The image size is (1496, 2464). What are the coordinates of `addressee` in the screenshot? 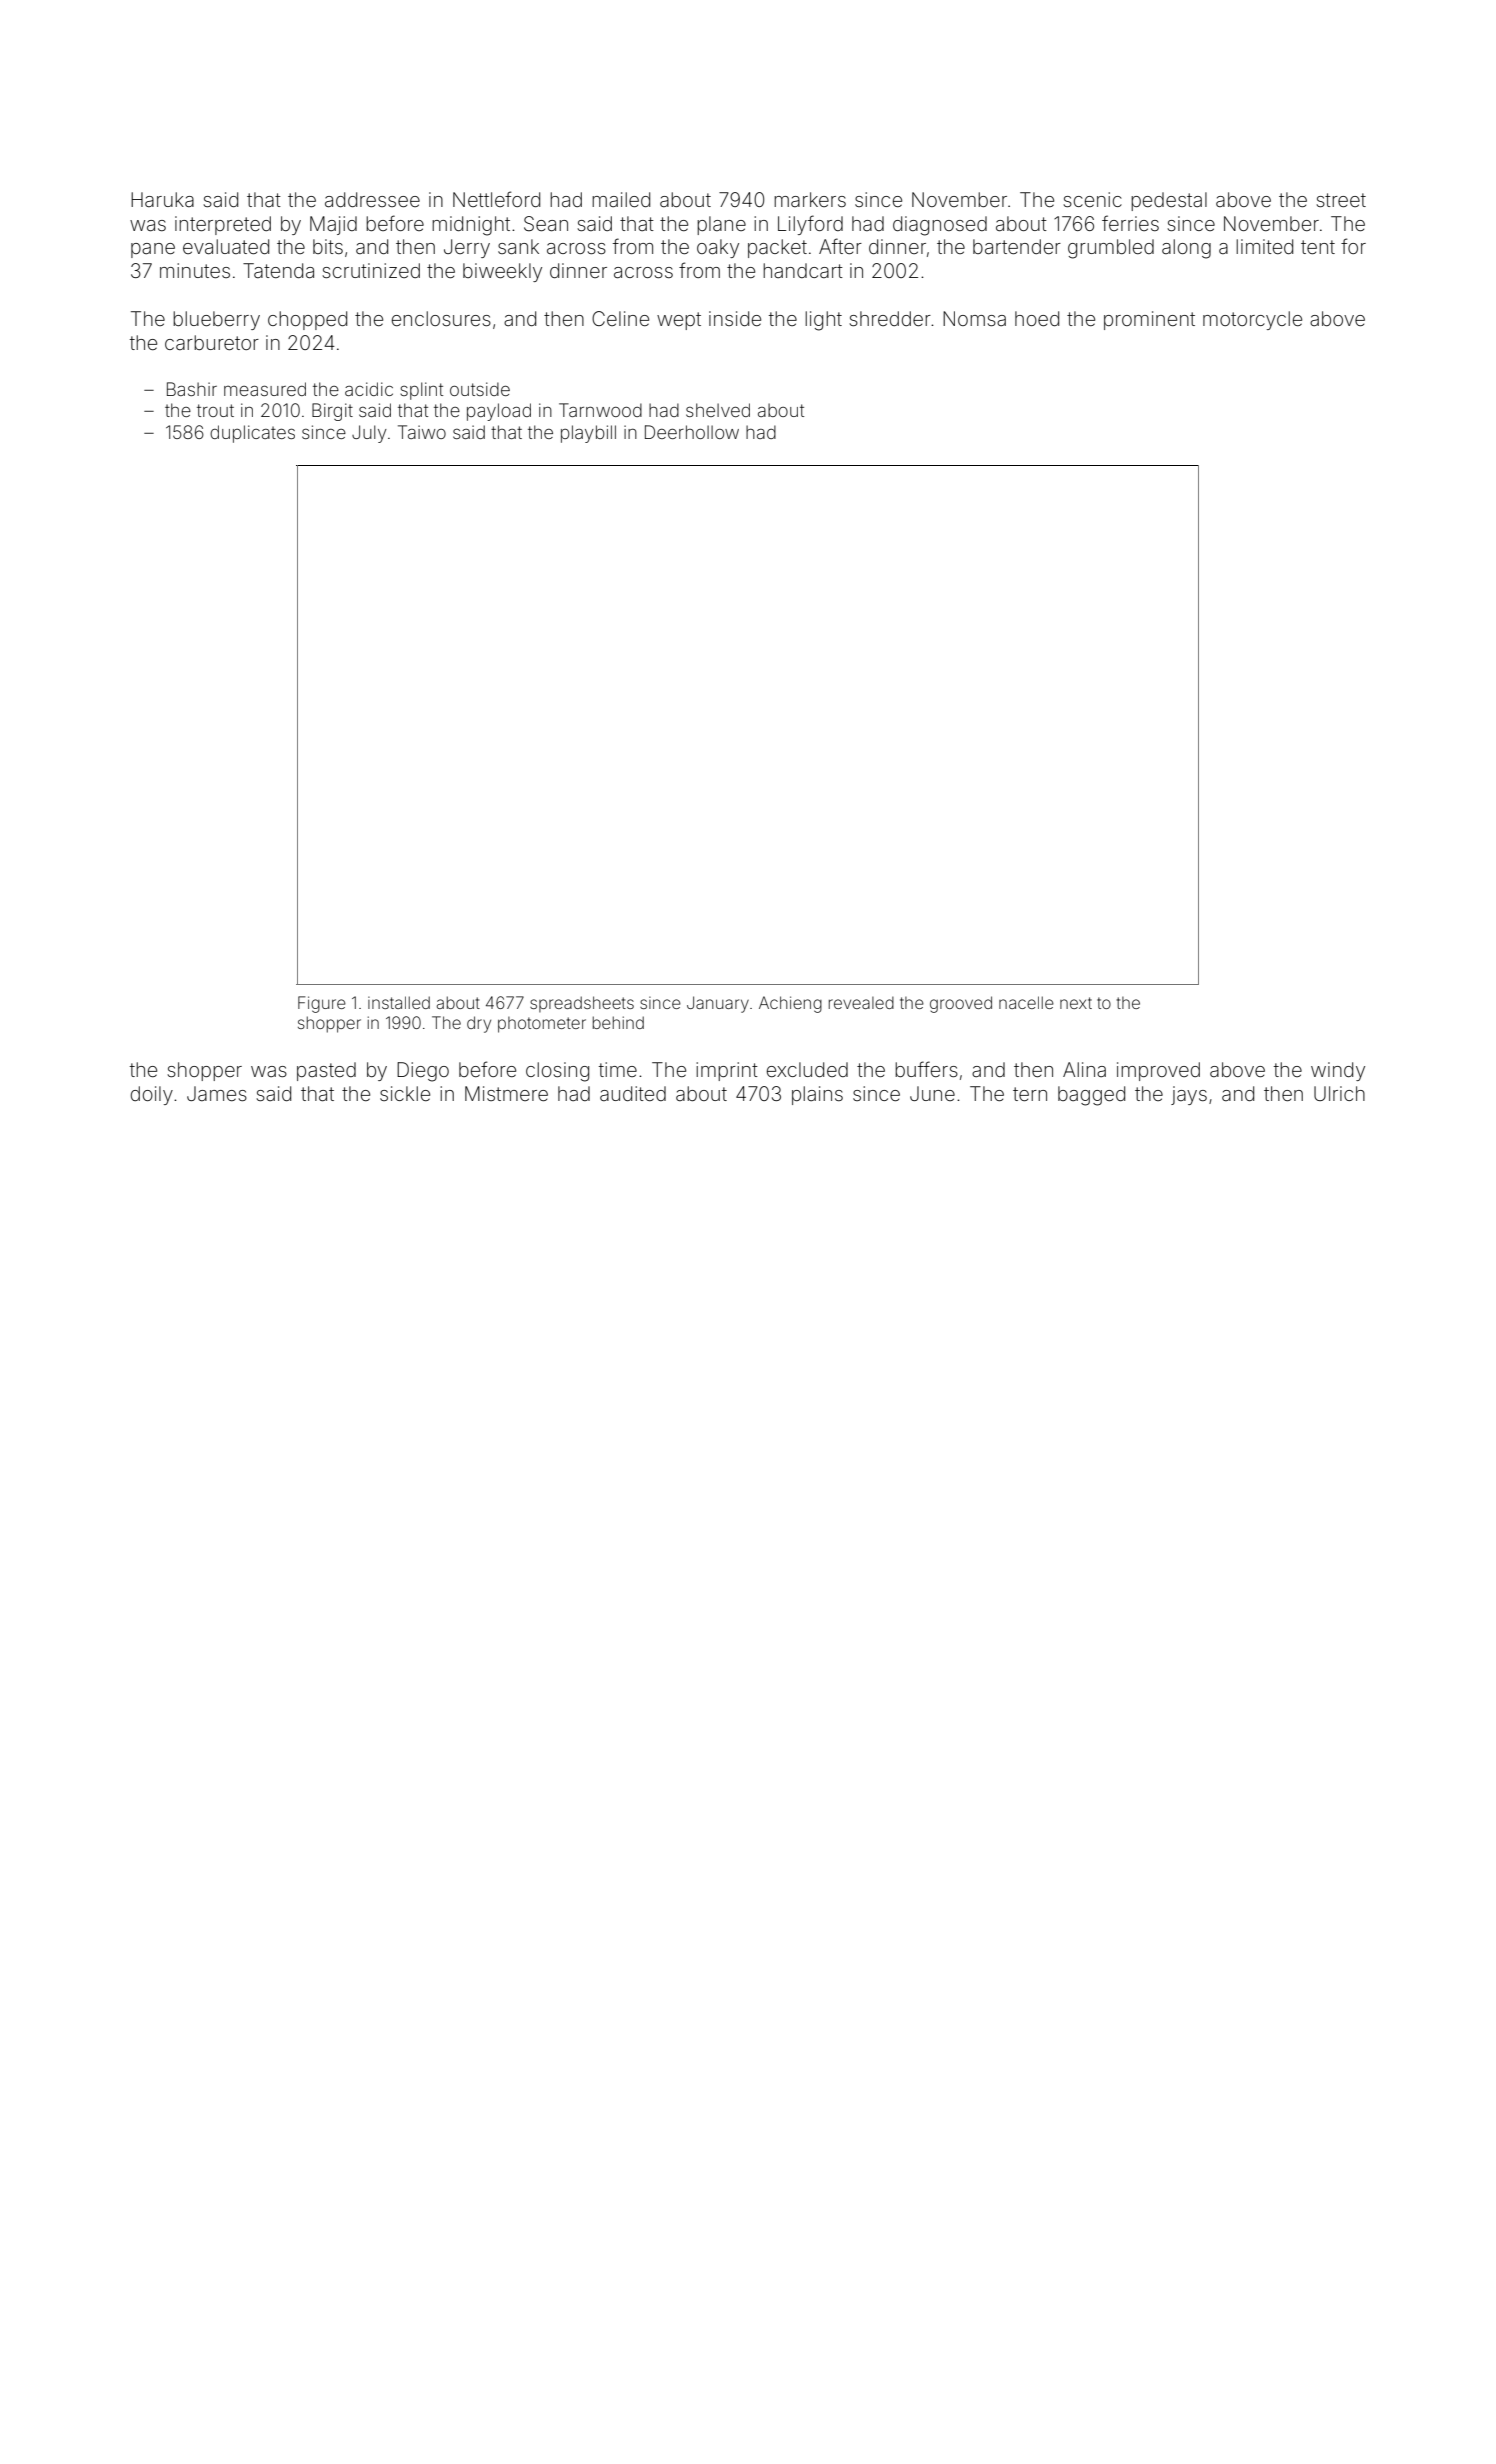 It's located at (372, 199).
